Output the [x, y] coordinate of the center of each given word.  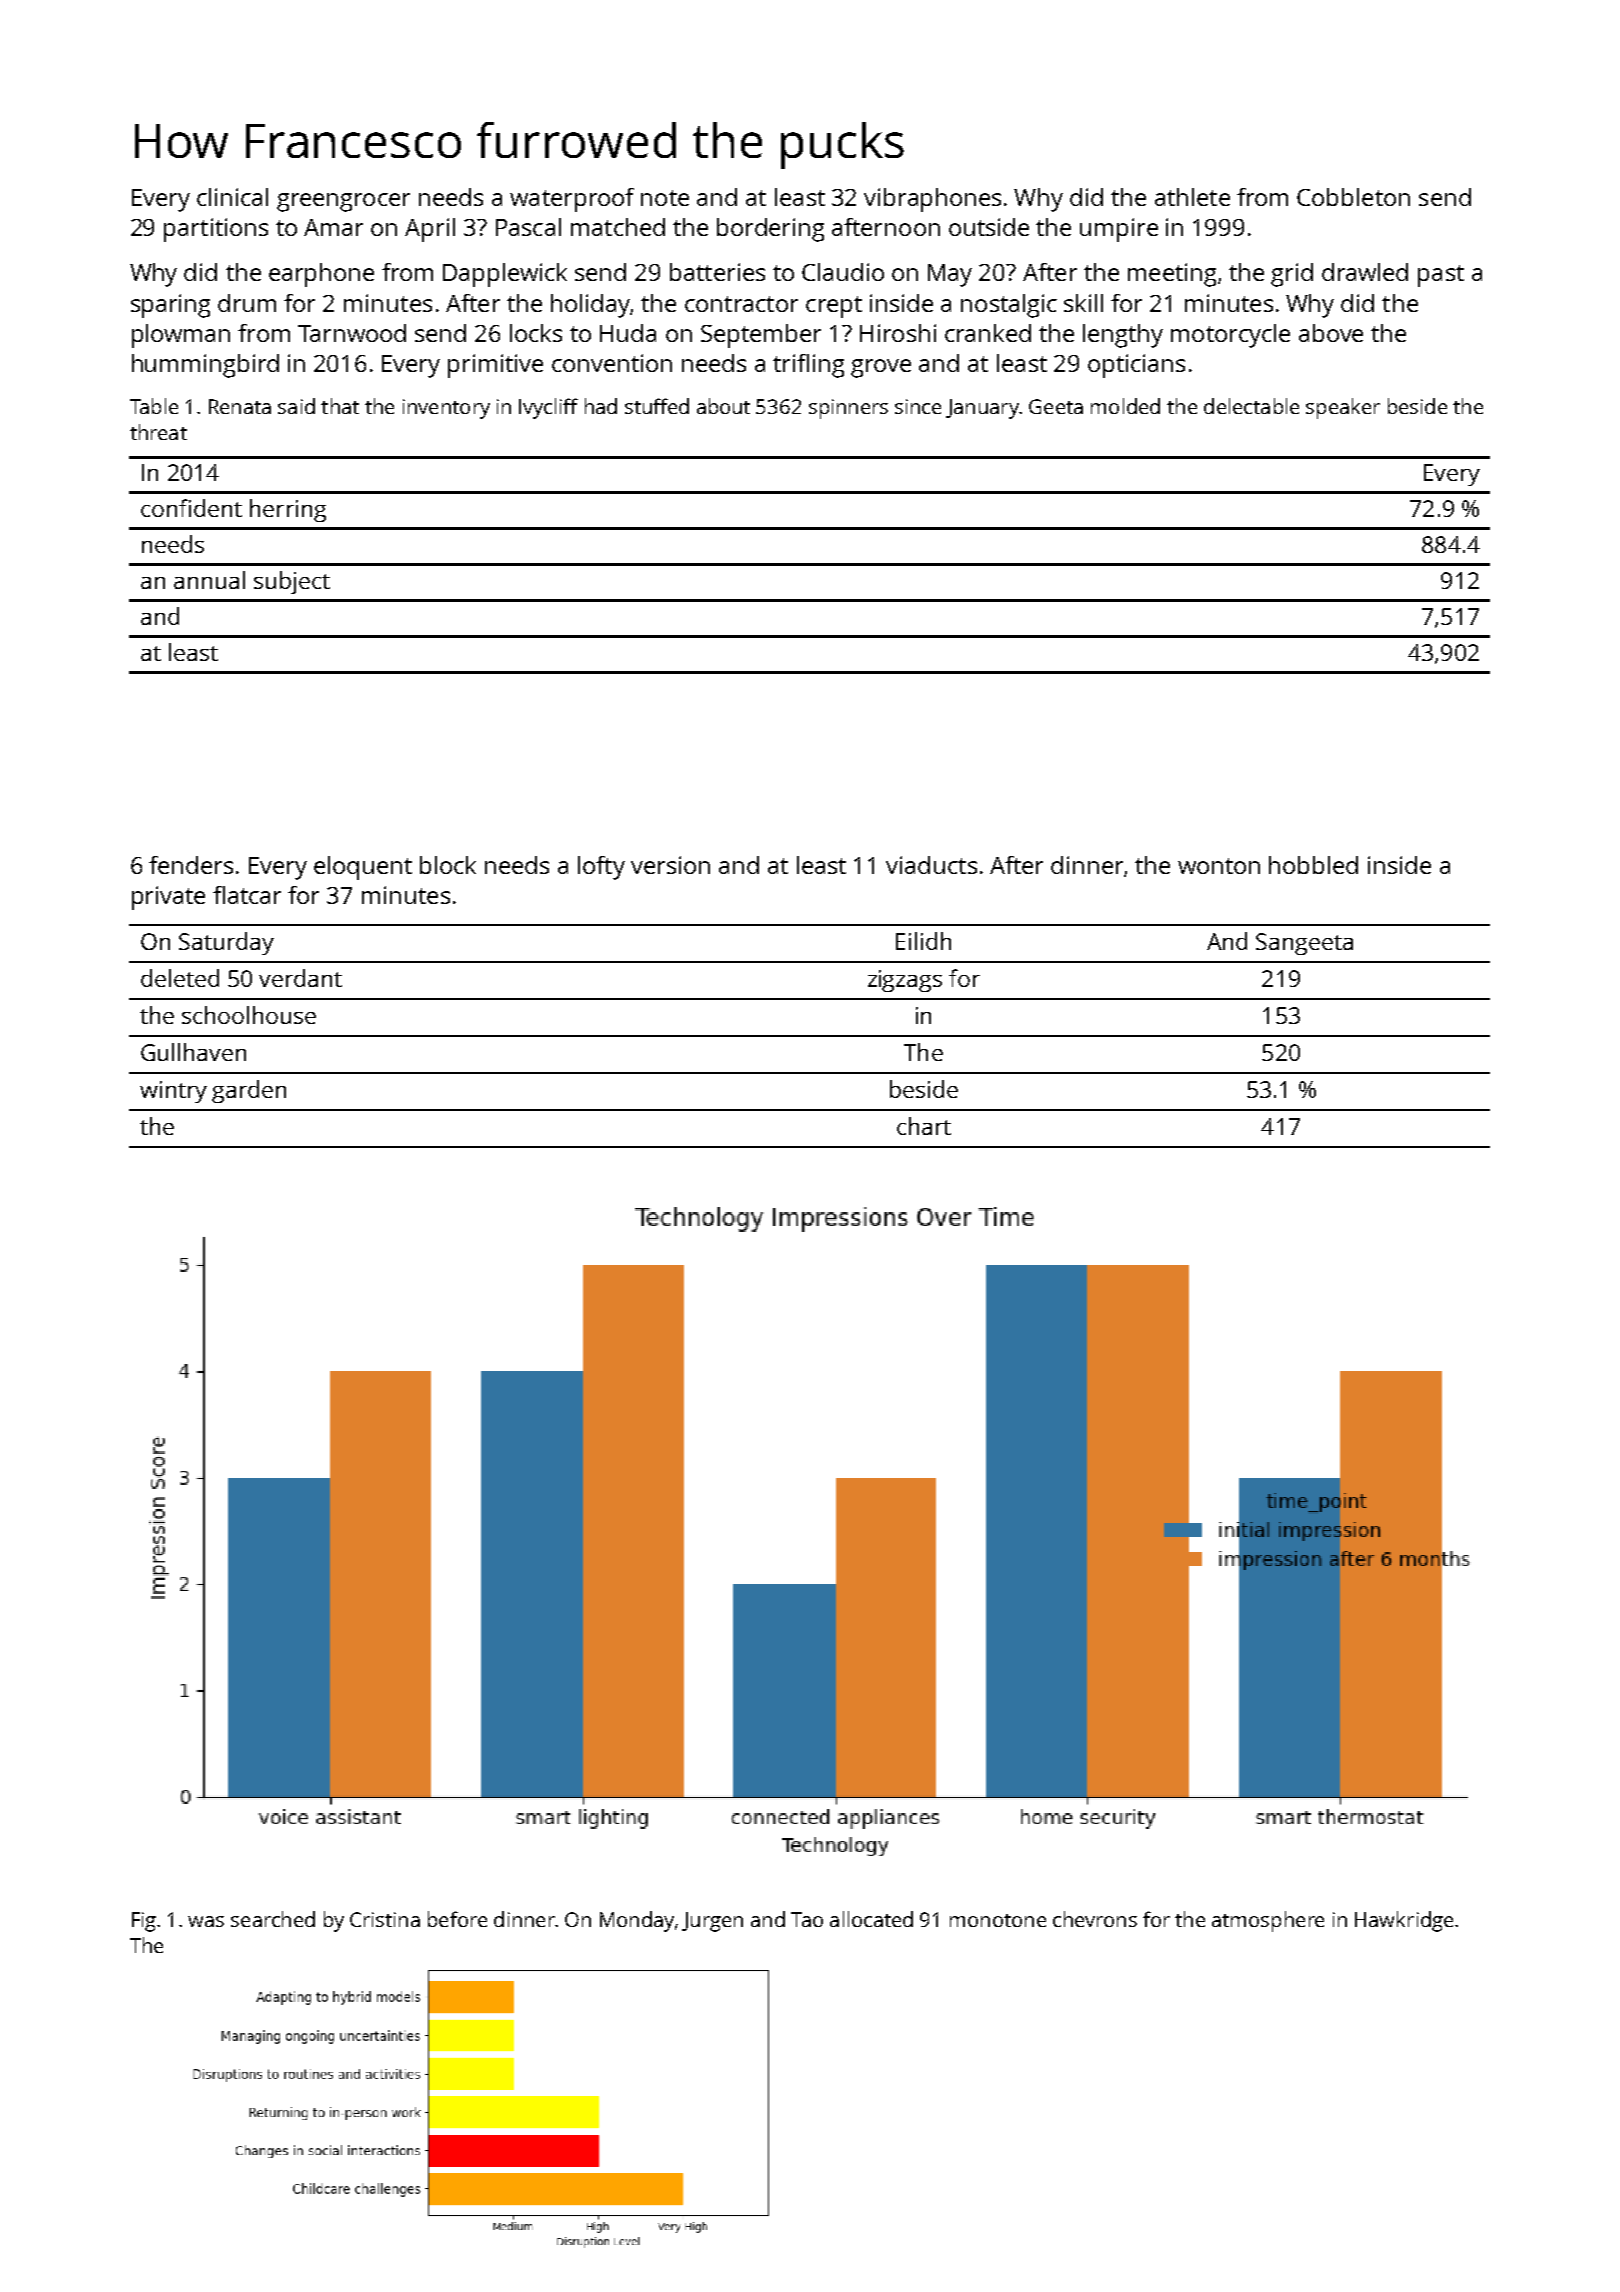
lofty [601, 868]
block [448, 865]
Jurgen [712, 1922]
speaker [1343, 408]
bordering [770, 230]
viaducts [931, 865]
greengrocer [343, 202]
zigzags [905, 981]
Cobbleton [1353, 197]
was [206, 1921]
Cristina [385, 1919]
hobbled [1313, 865]
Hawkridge [1404, 1921]
